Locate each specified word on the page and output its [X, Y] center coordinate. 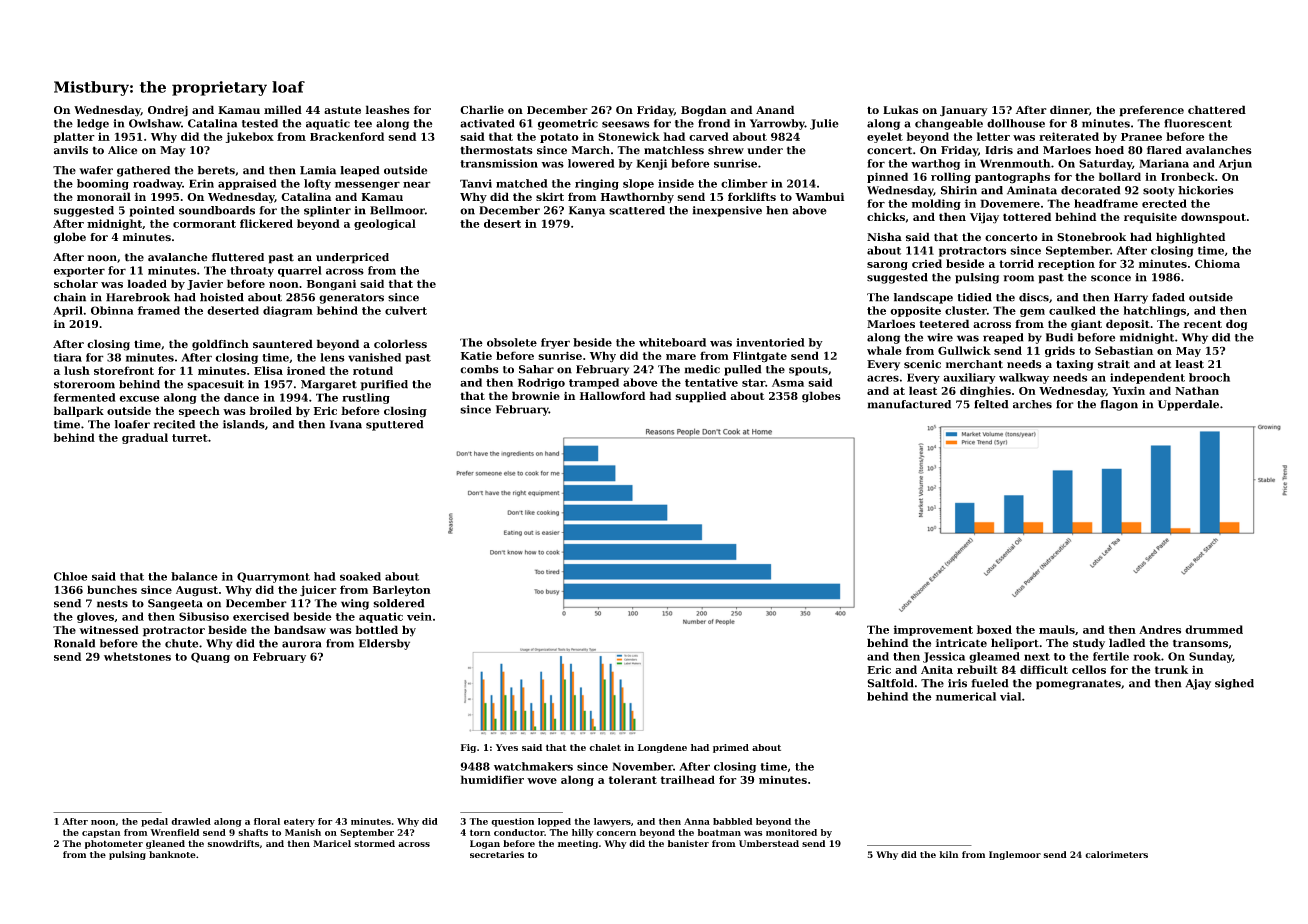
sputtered [395, 425]
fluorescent [1198, 123]
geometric [568, 124]
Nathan [1197, 390]
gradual [145, 438]
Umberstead [769, 843]
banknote [172, 854]
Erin [201, 183]
